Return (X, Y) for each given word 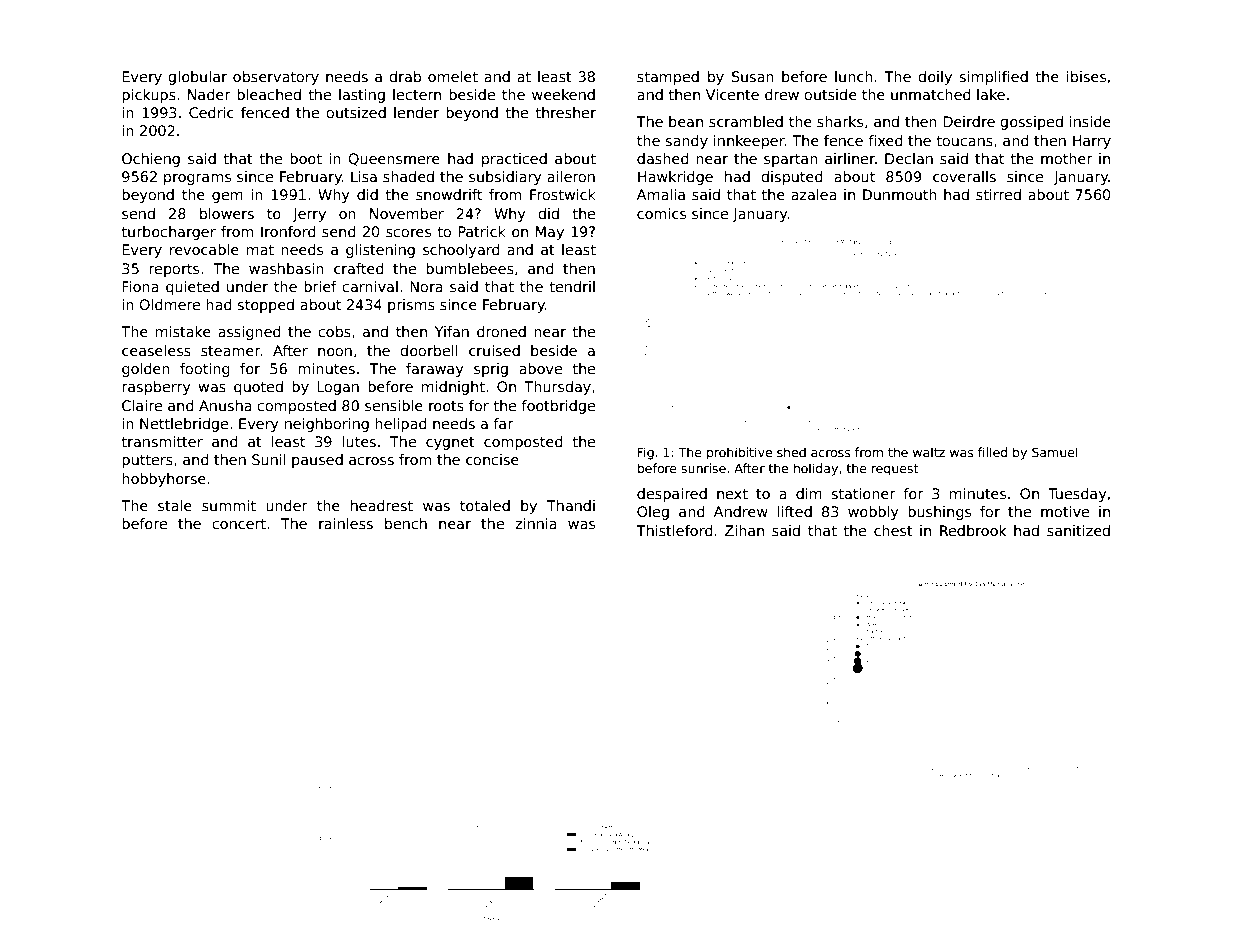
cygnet (450, 443)
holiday (816, 469)
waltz (929, 452)
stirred (998, 194)
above (540, 368)
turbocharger (168, 233)
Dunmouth (900, 194)
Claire (142, 405)
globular (197, 78)
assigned (249, 333)
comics (661, 213)
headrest (382, 505)
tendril (572, 286)
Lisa (364, 176)
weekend (563, 94)
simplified (993, 78)
